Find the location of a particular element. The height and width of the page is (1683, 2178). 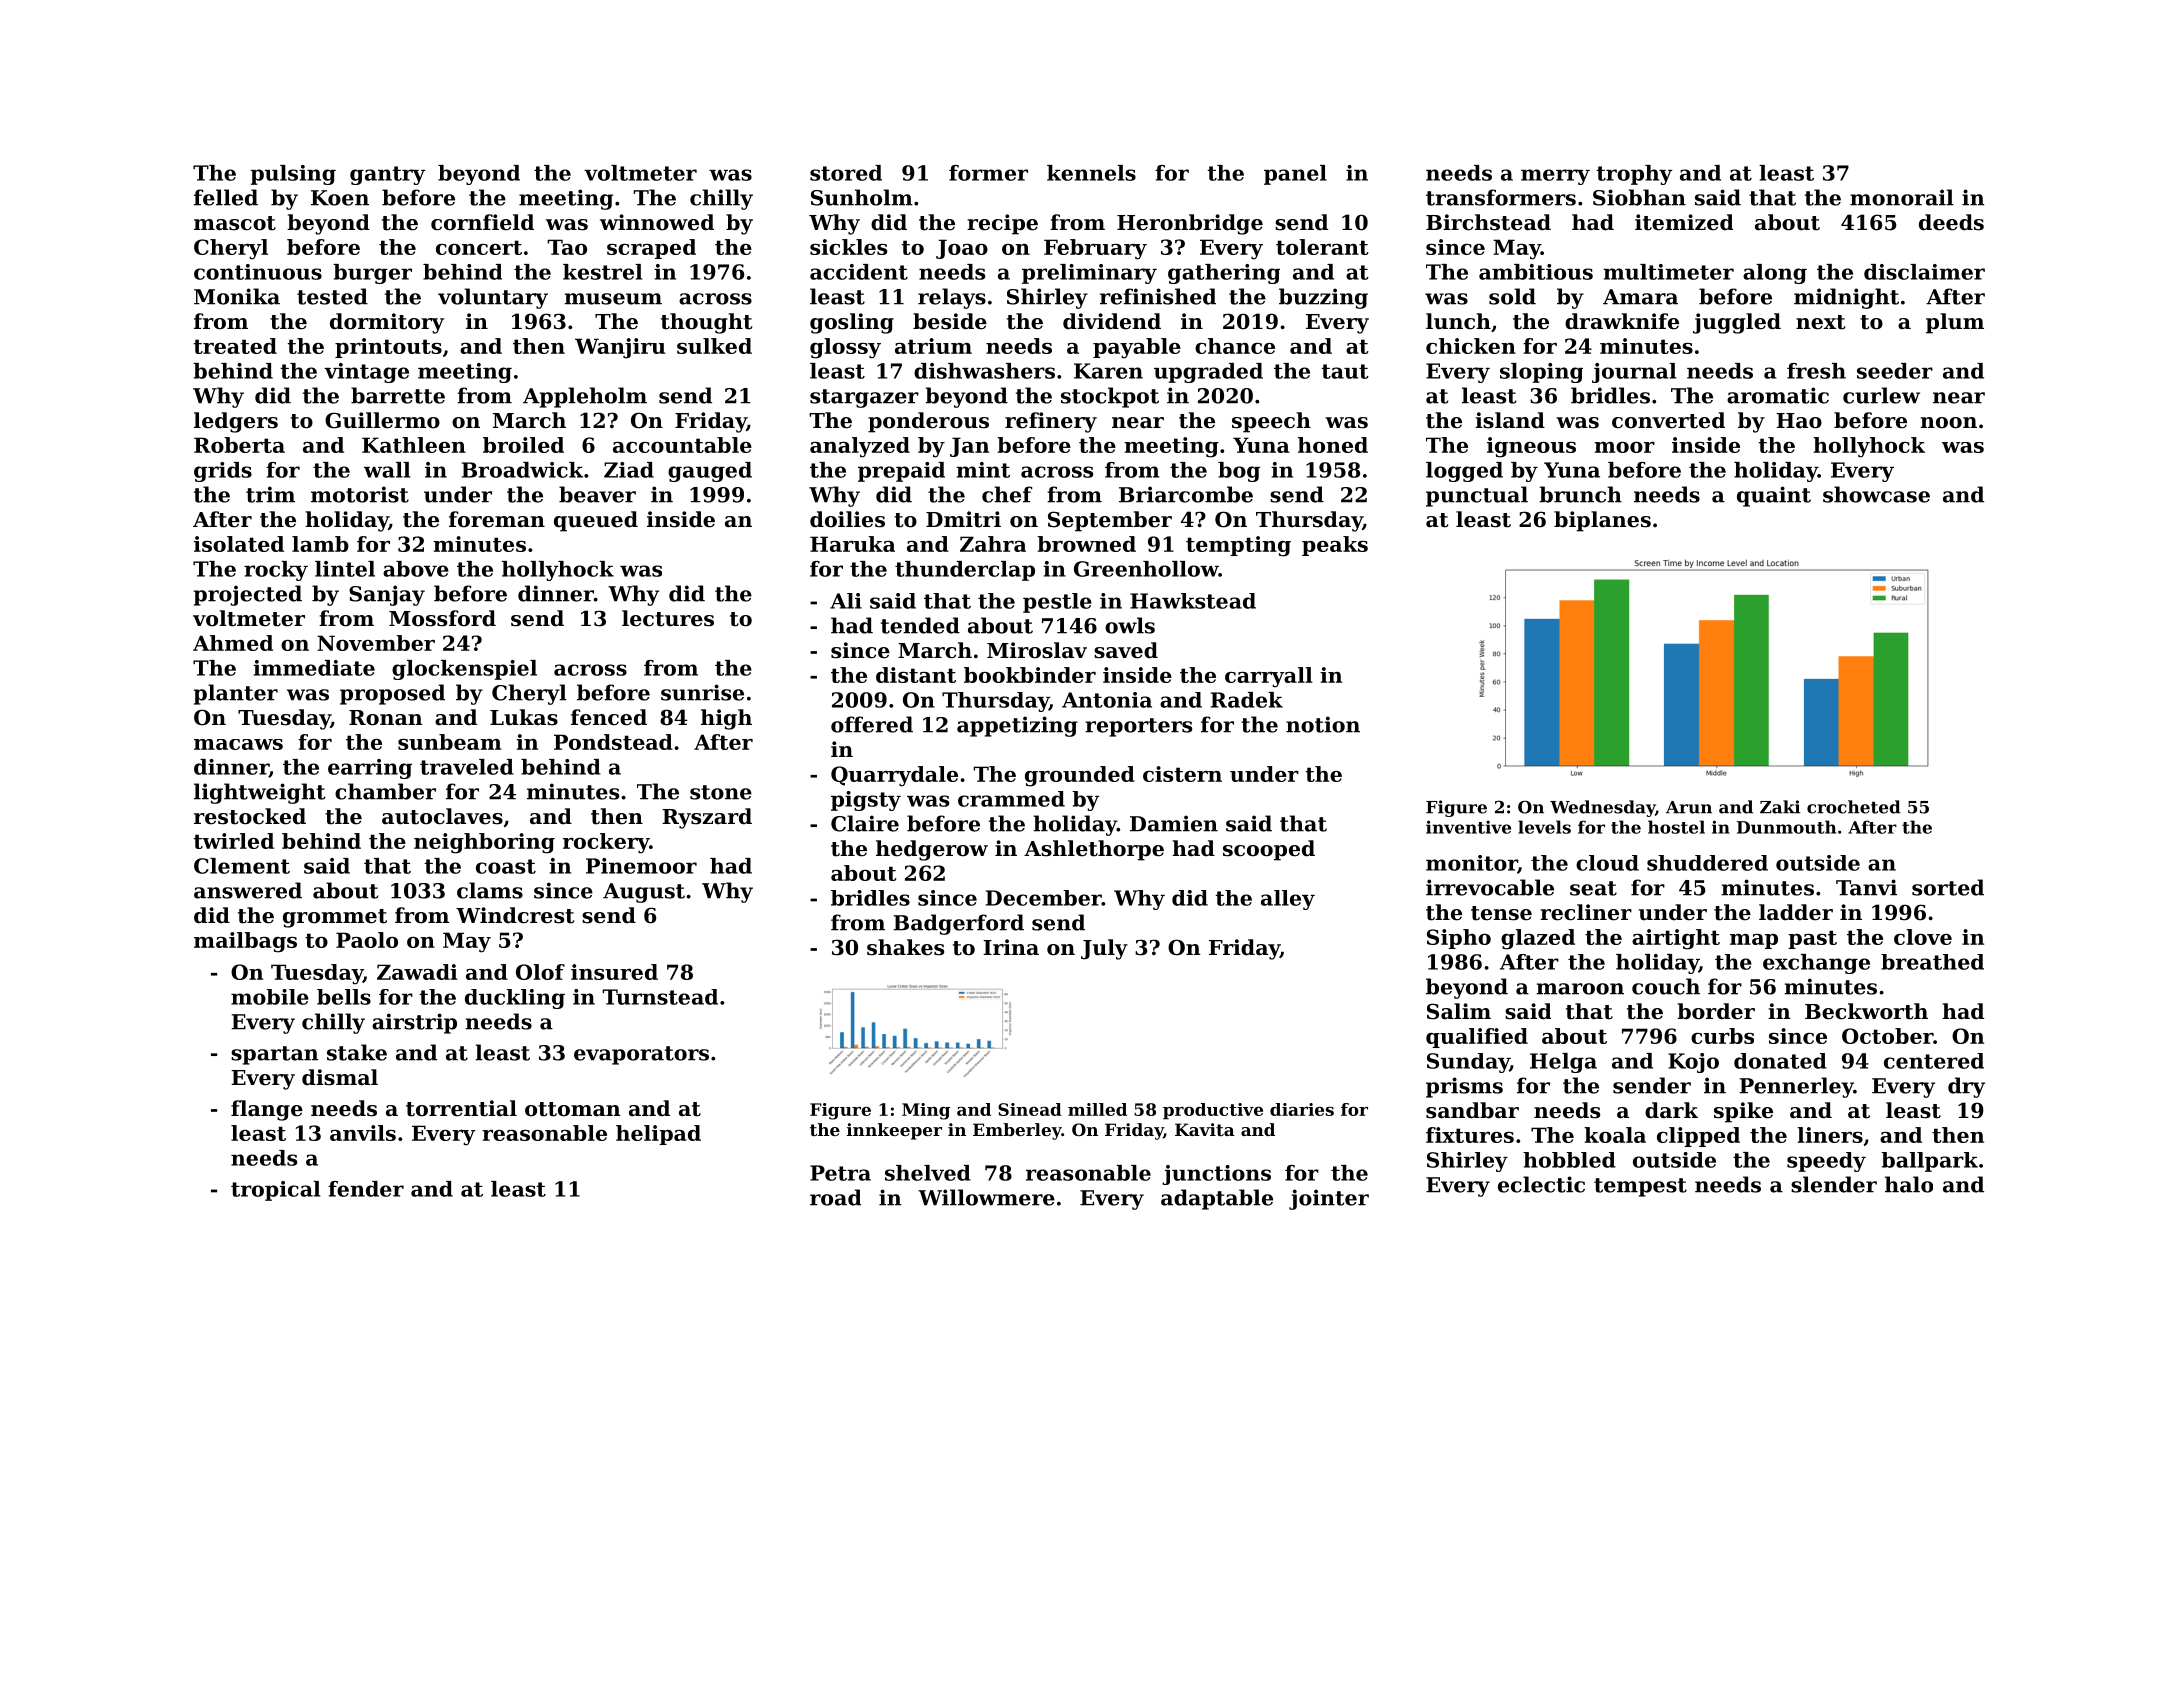

stored is located at coordinates (846, 173).
